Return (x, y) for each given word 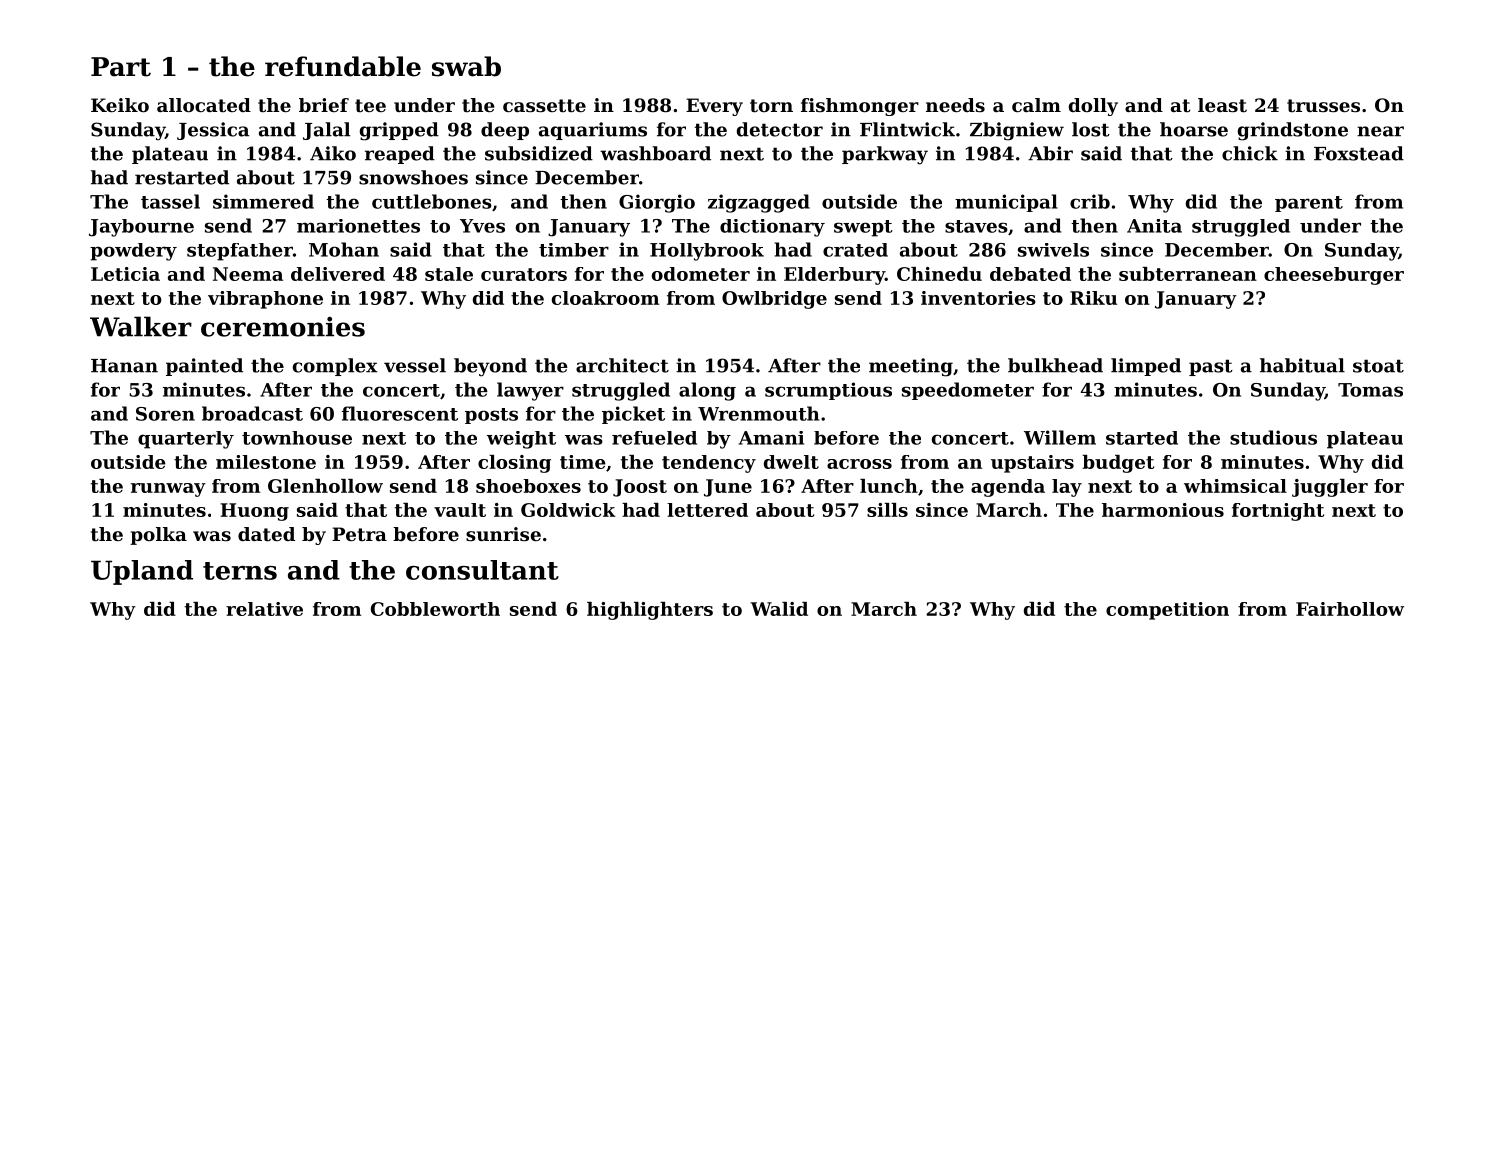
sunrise (503, 534)
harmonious (1163, 510)
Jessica (213, 131)
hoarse (1194, 129)
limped (1146, 367)
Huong (254, 512)
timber (574, 250)
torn (771, 106)
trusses (1323, 106)
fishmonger (860, 107)
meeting (911, 367)
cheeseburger (1334, 276)
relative (264, 609)
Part (121, 67)
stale (449, 274)
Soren (165, 414)
